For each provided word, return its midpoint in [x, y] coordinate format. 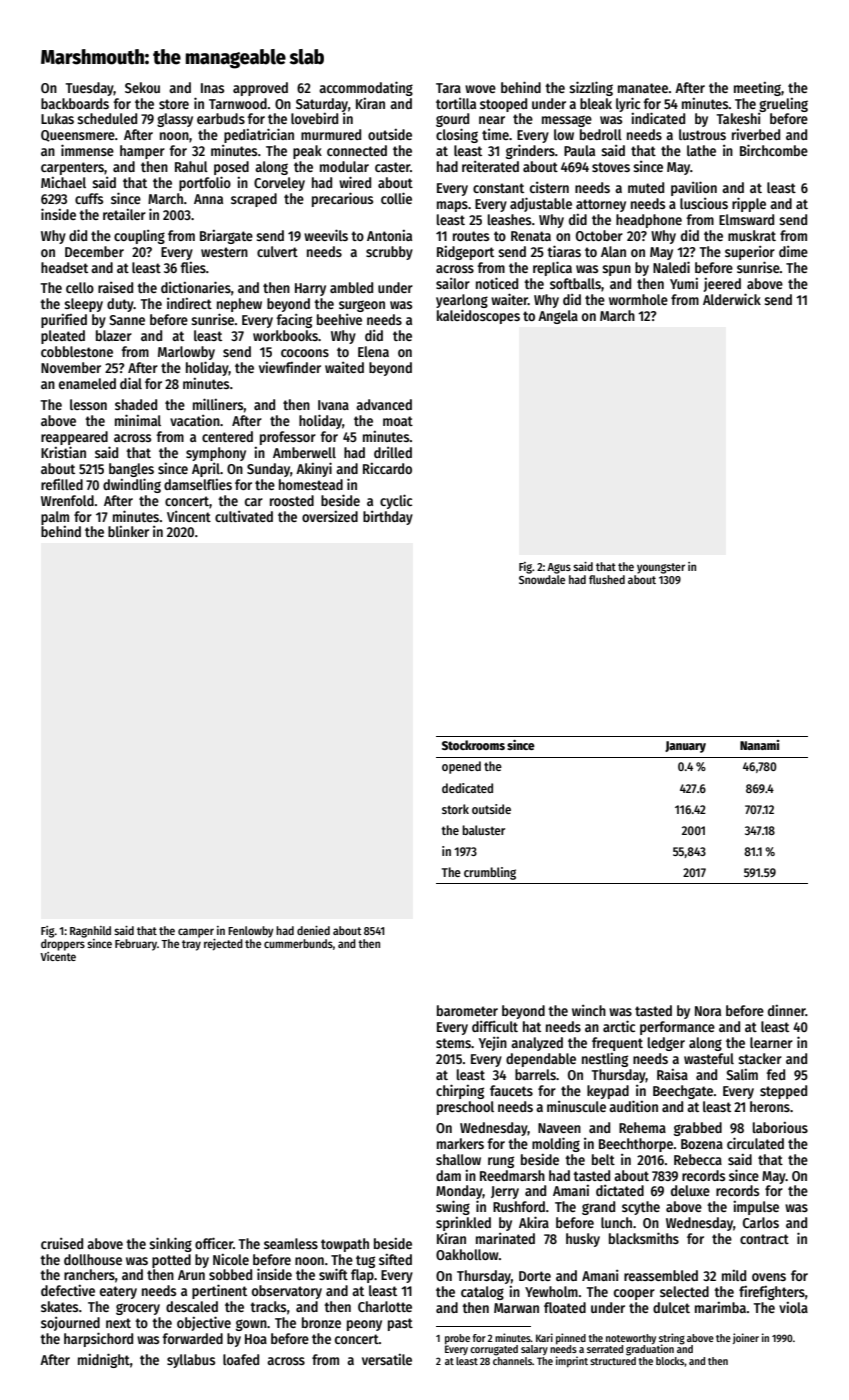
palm [55, 518]
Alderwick [732, 299]
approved [260, 89]
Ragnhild [90, 932]
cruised [62, 1243]
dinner [787, 1010]
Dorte [535, 1276]
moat [398, 421]
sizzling [591, 88]
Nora [708, 1011]
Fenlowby [251, 932]
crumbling [490, 873]
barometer [467, 1010]
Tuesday [90, 89]
